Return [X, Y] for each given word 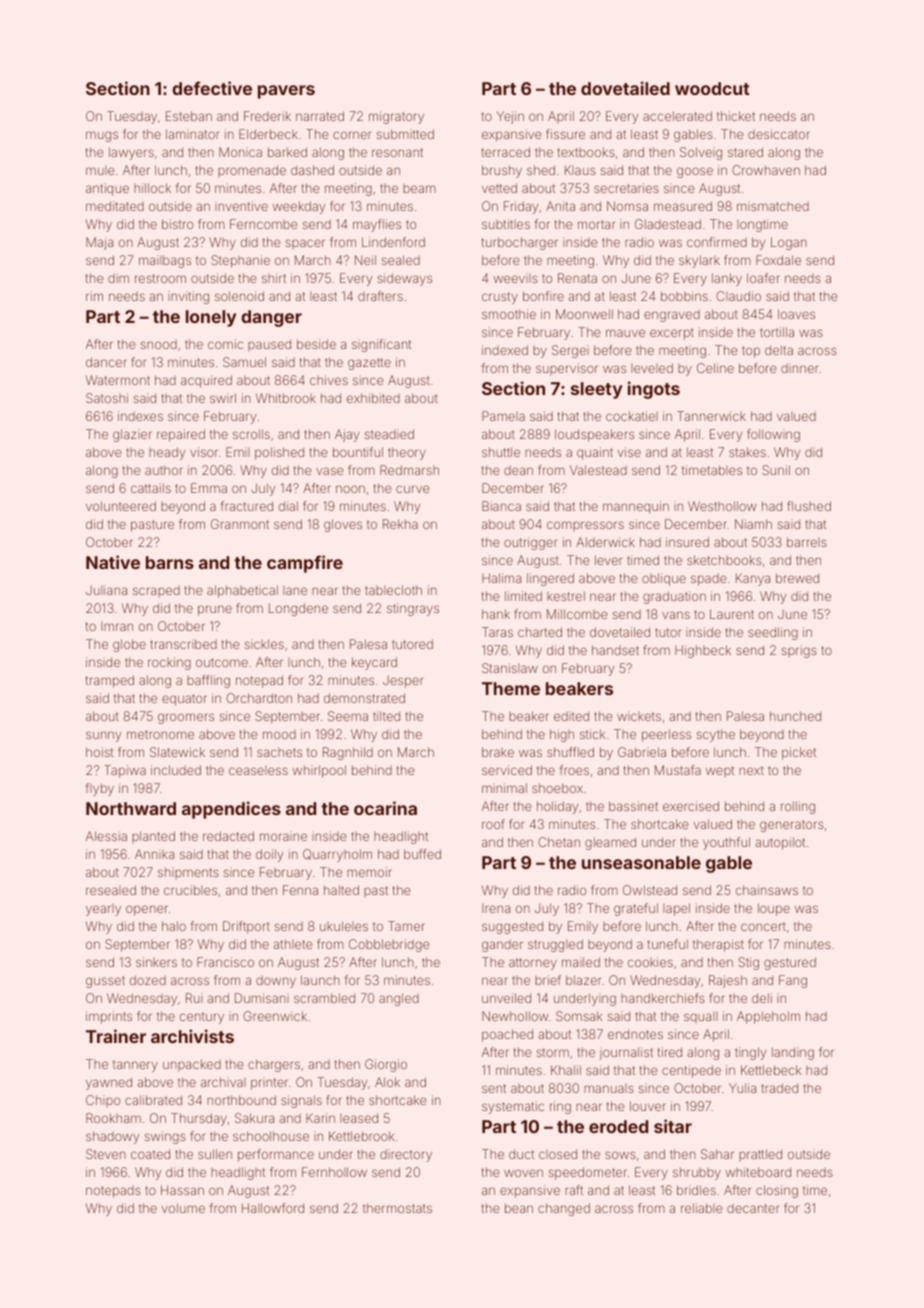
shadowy [112, 1137]
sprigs [799, 651]
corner [352, 135]
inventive [241, 206]
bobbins [684, 296]
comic [225, 344]
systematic [513, 1107]
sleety [597, 390]
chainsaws [767, 890]
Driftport [246, 927]
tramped [110, 681]
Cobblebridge [389, 945]
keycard [374, 663]
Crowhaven [766, 170]
